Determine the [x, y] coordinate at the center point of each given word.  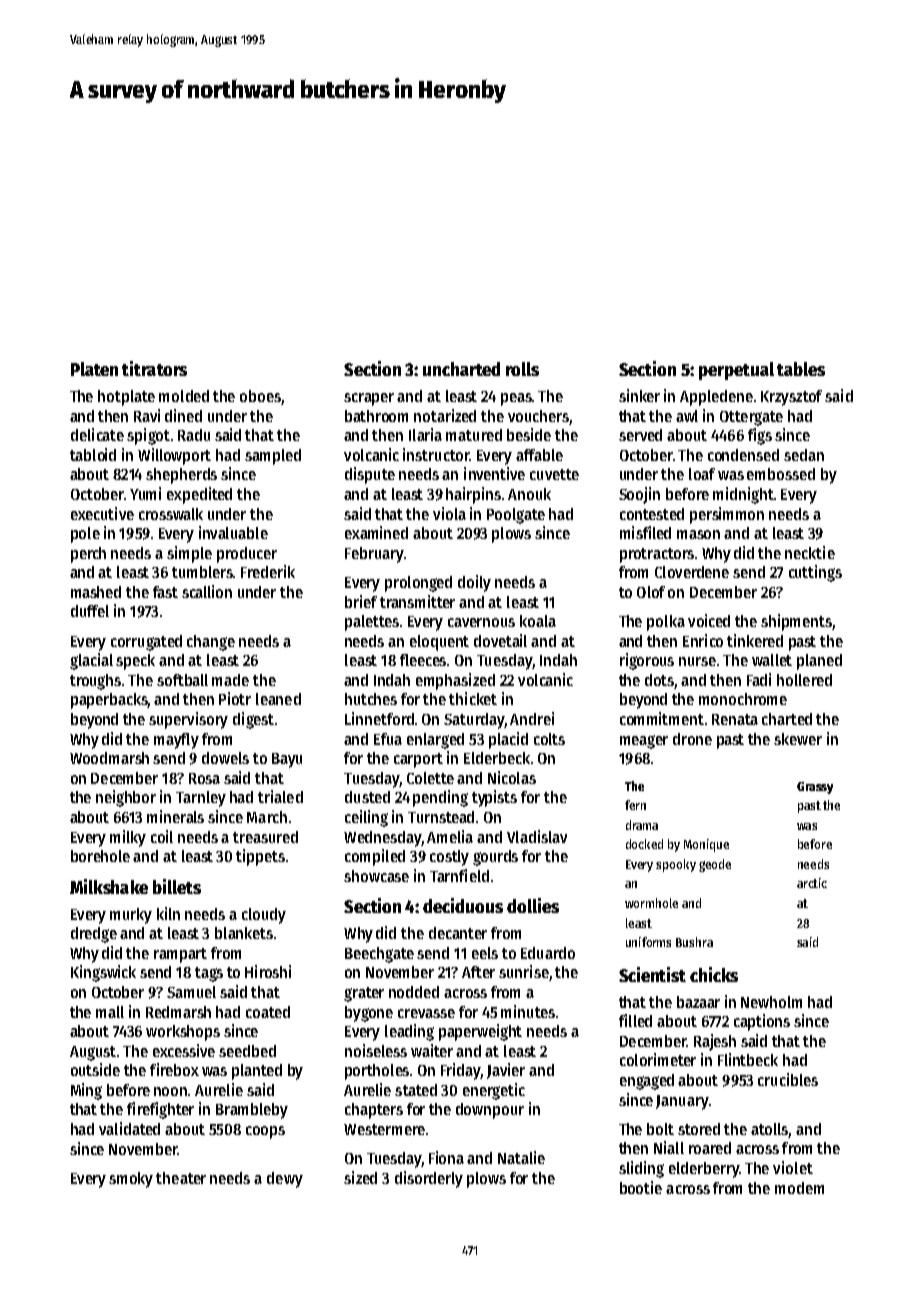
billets [177, 886]
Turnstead [441, 817]
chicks [714, 974]
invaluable [233, 532]
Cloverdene [692, 572]
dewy [285, 1180]
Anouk [529, 494]
